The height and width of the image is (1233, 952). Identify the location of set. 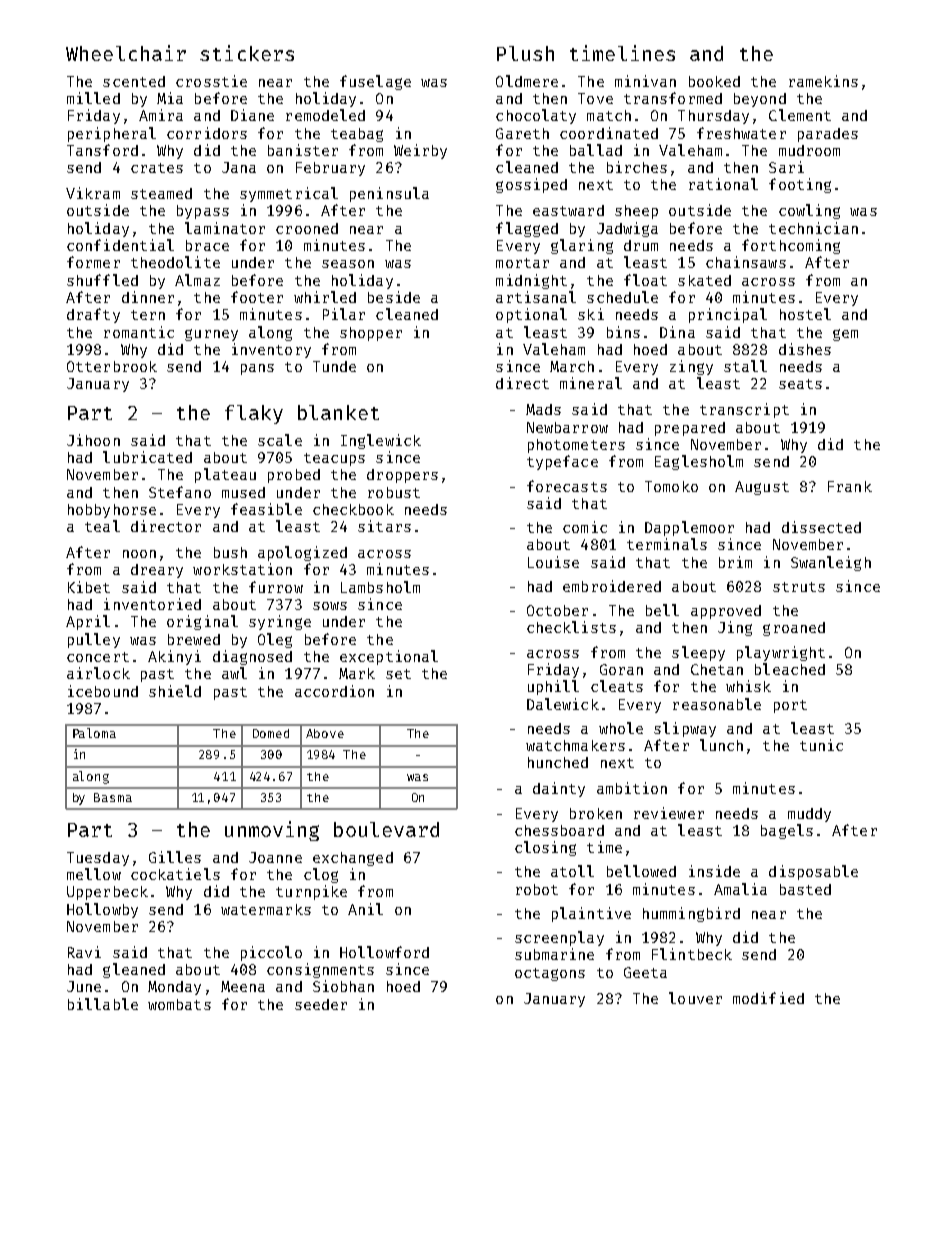
(398, 674).
